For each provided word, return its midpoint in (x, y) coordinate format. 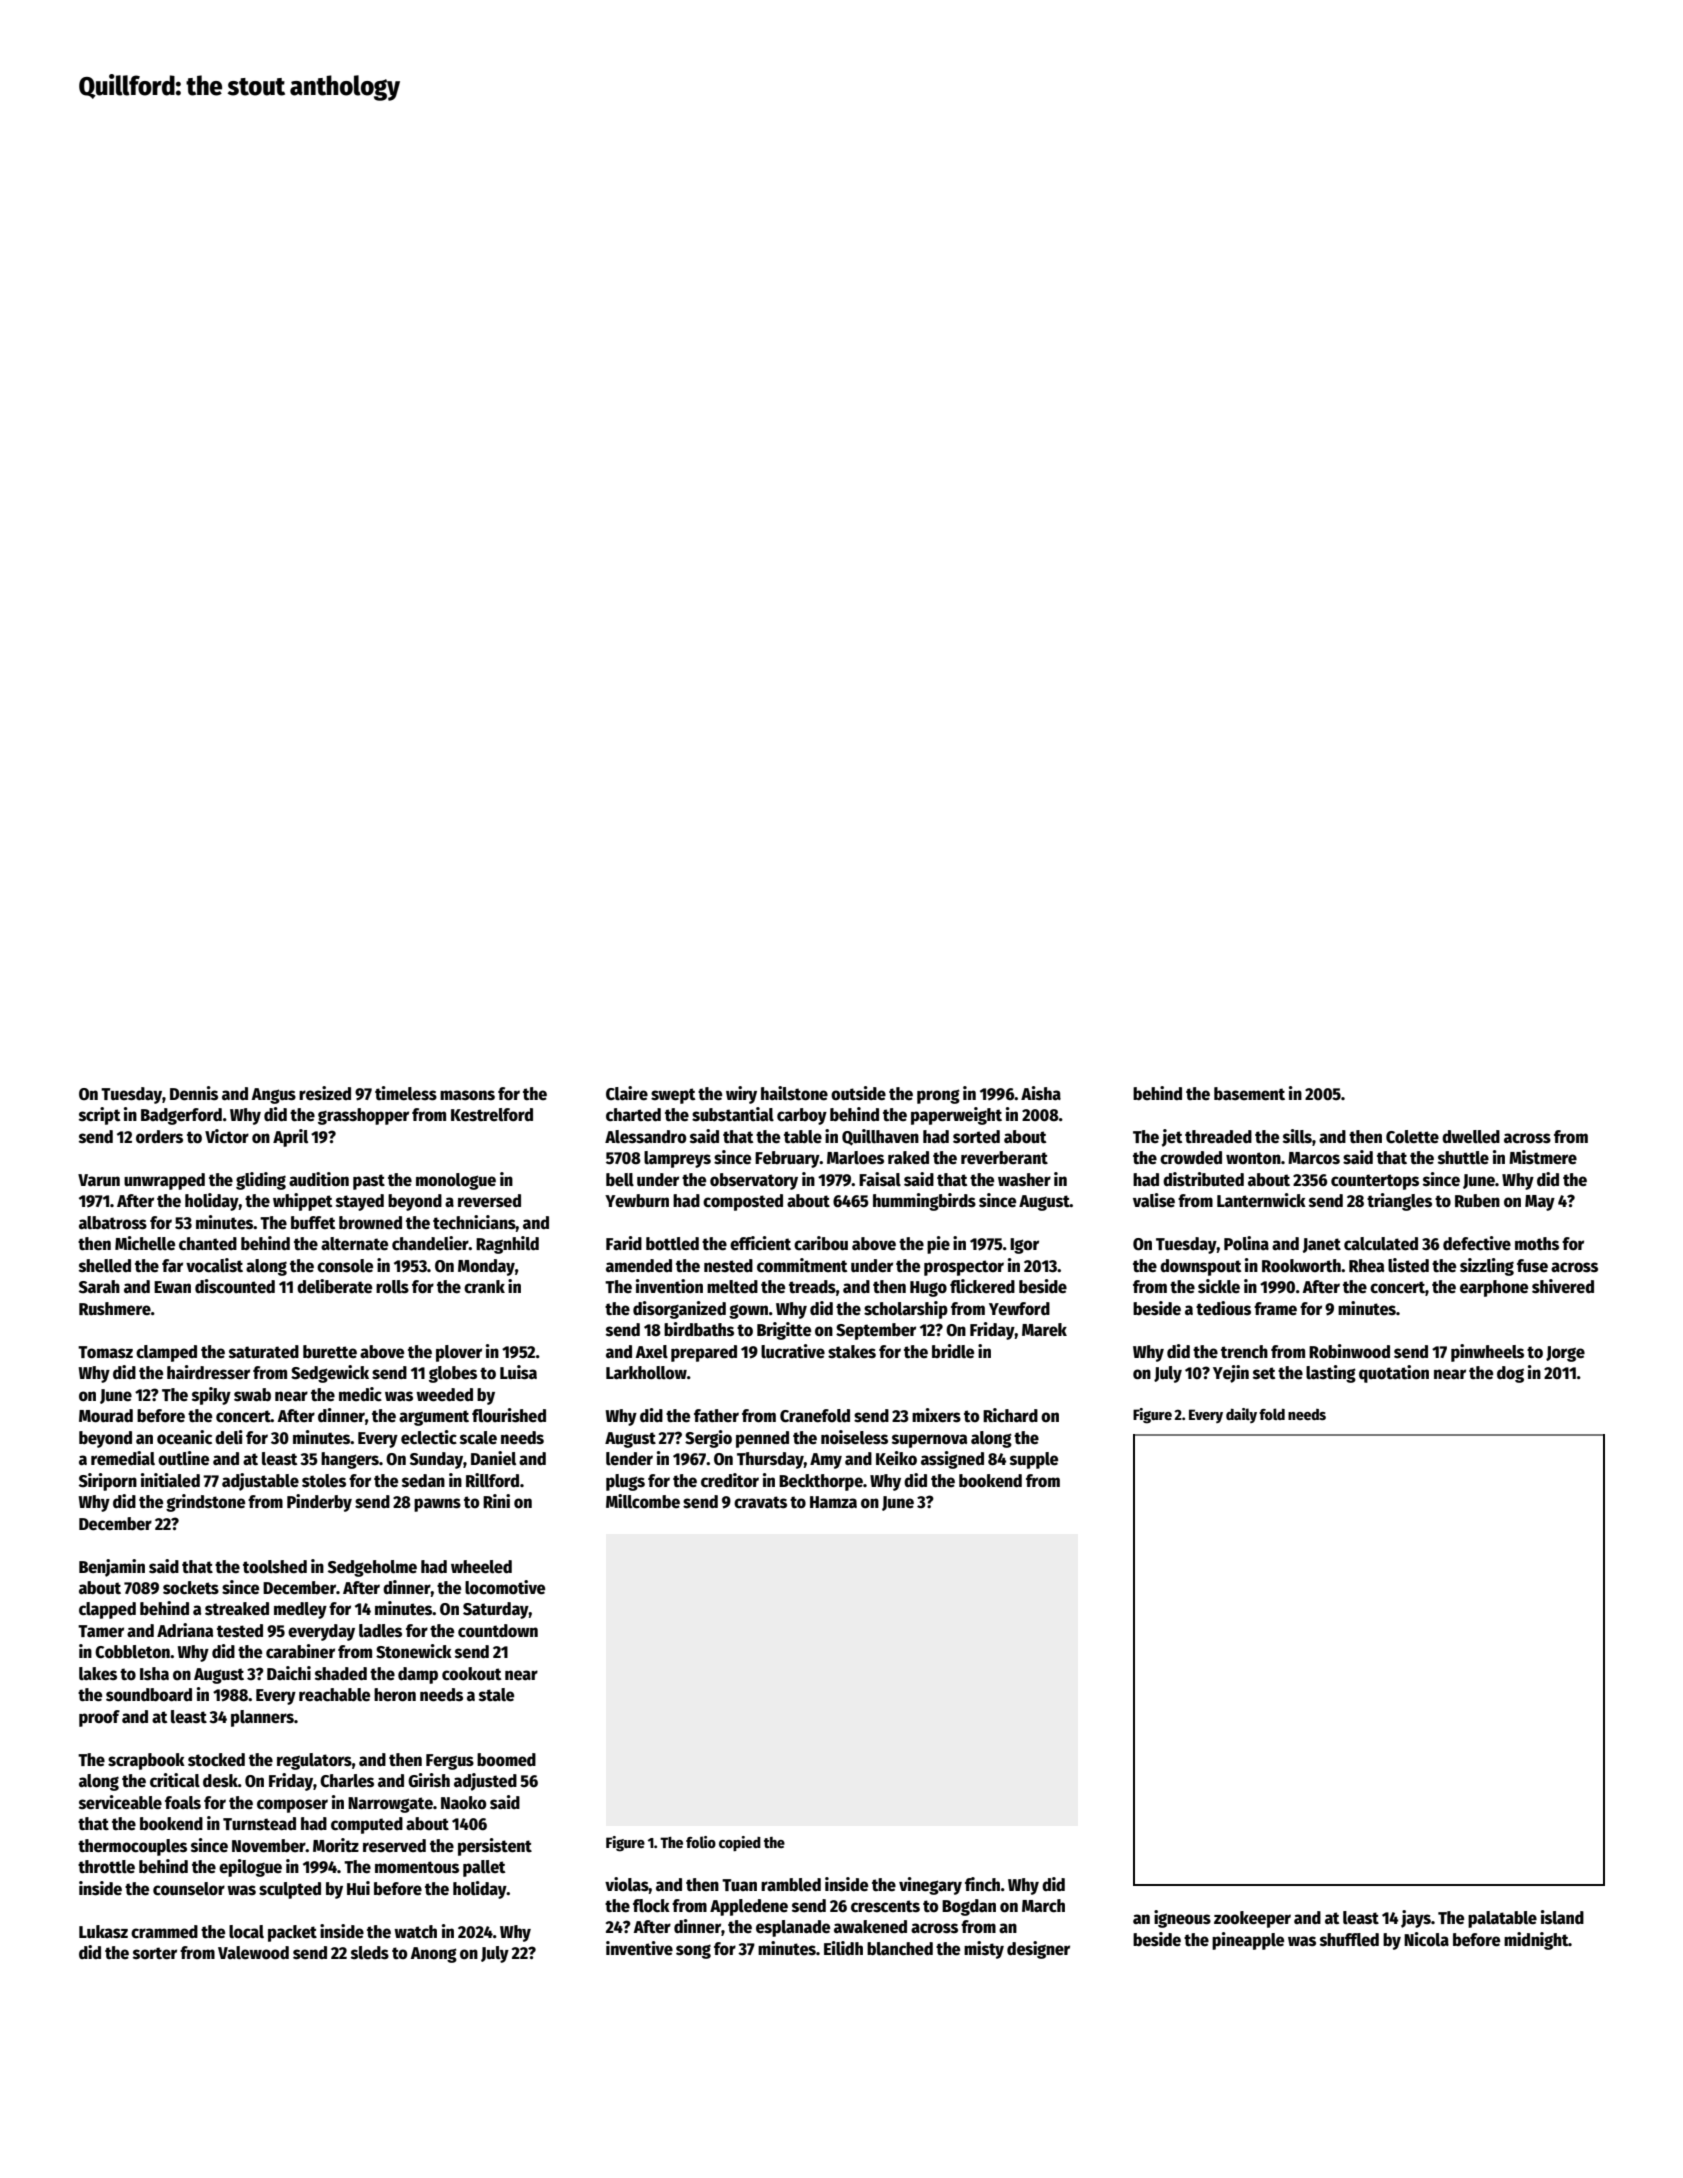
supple (1034, 1460)
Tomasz (105, 1352)
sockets (191, 1588)
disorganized (679, 1310)
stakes (852, 1352)
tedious (1223, 1308)
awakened (870, 1927)
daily (1241, 1415)
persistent (495, 1847)
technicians (474, 1222)
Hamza (833, 1502)
